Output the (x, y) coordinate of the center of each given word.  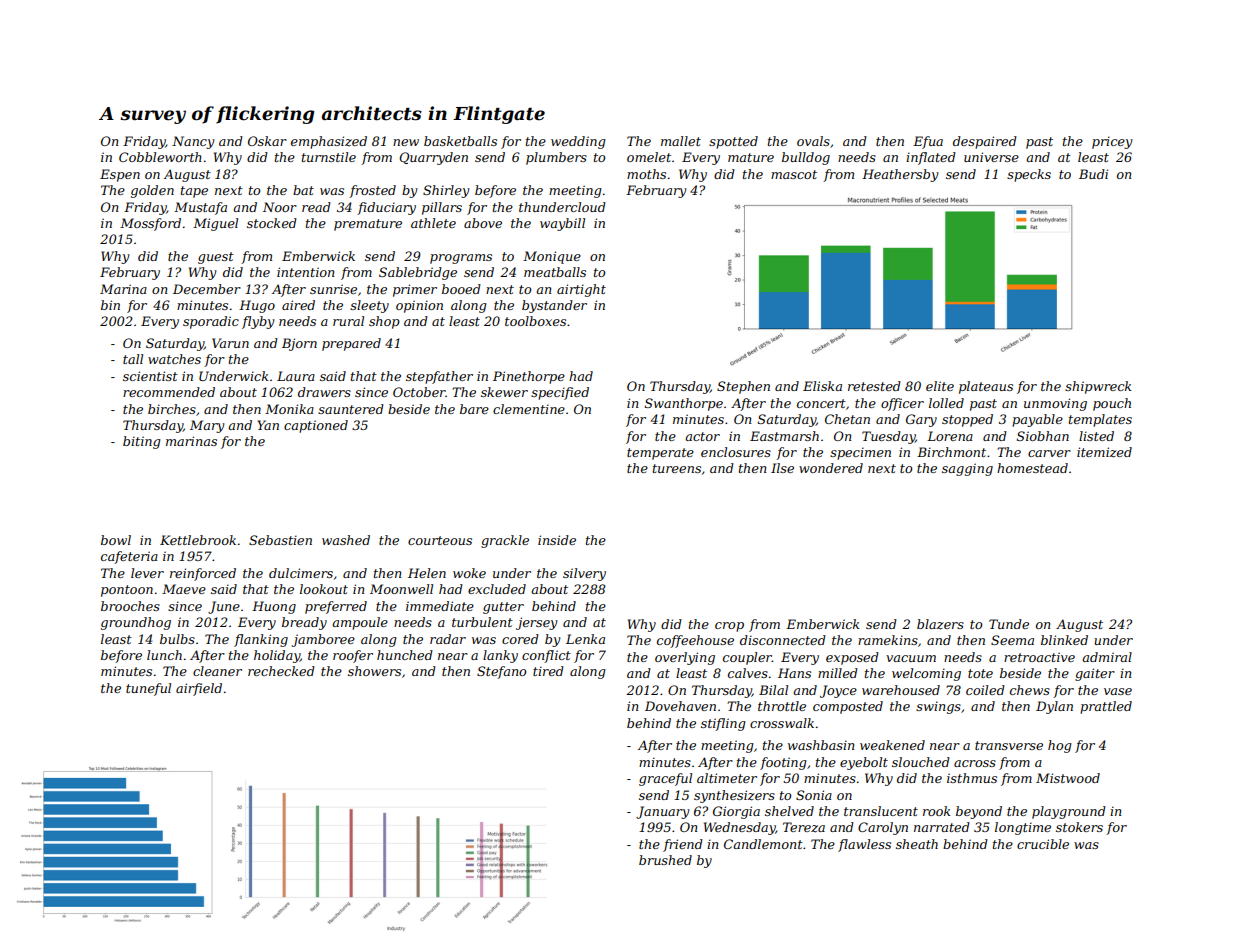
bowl (116, 540)
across (975, 763)
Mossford (150, 224)
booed (461, 289)
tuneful (148, 689)
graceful (665, 779)
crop (729, 627)
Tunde (1009, 624)
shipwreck (1098, 387)
